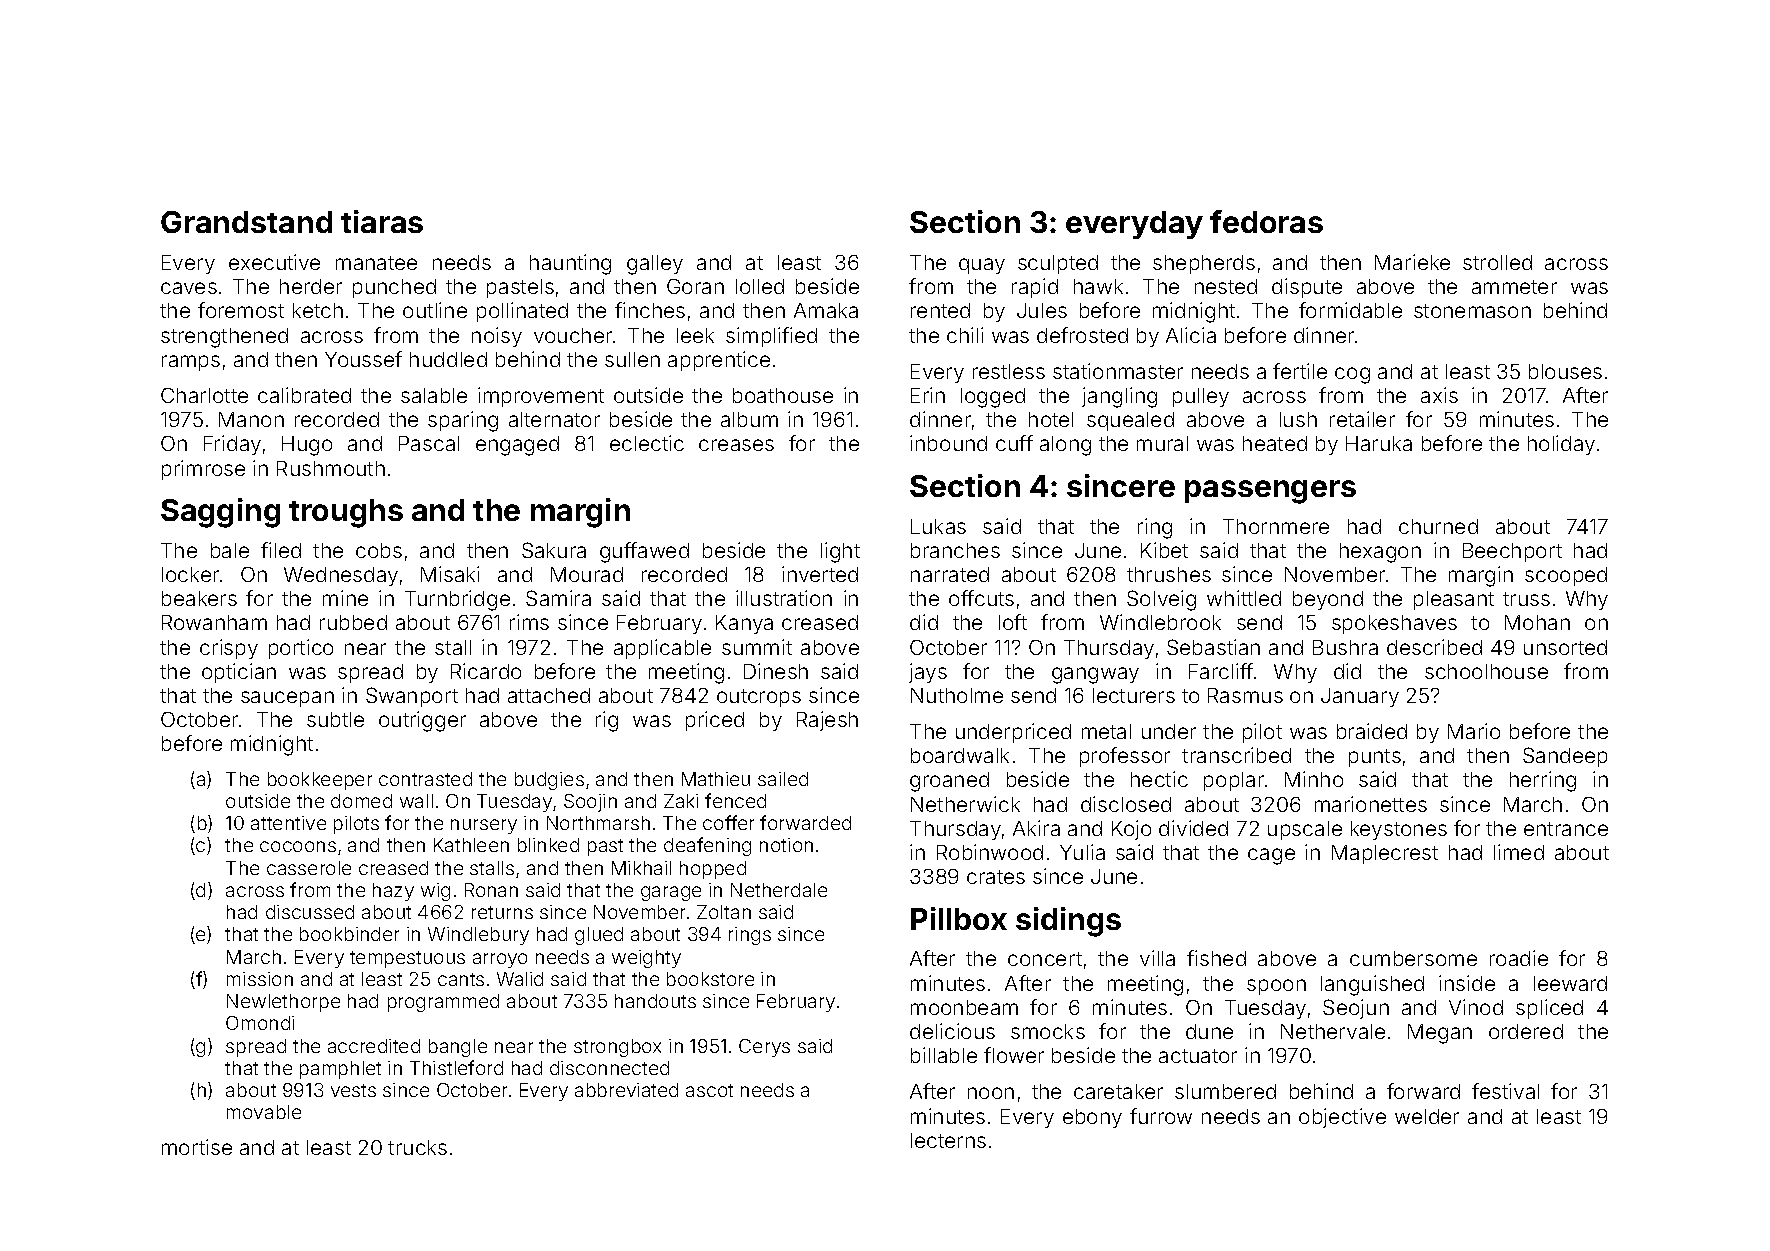  Describe the element at coordinates (1360, 697) in the screenshot. I see `January` at that location.
